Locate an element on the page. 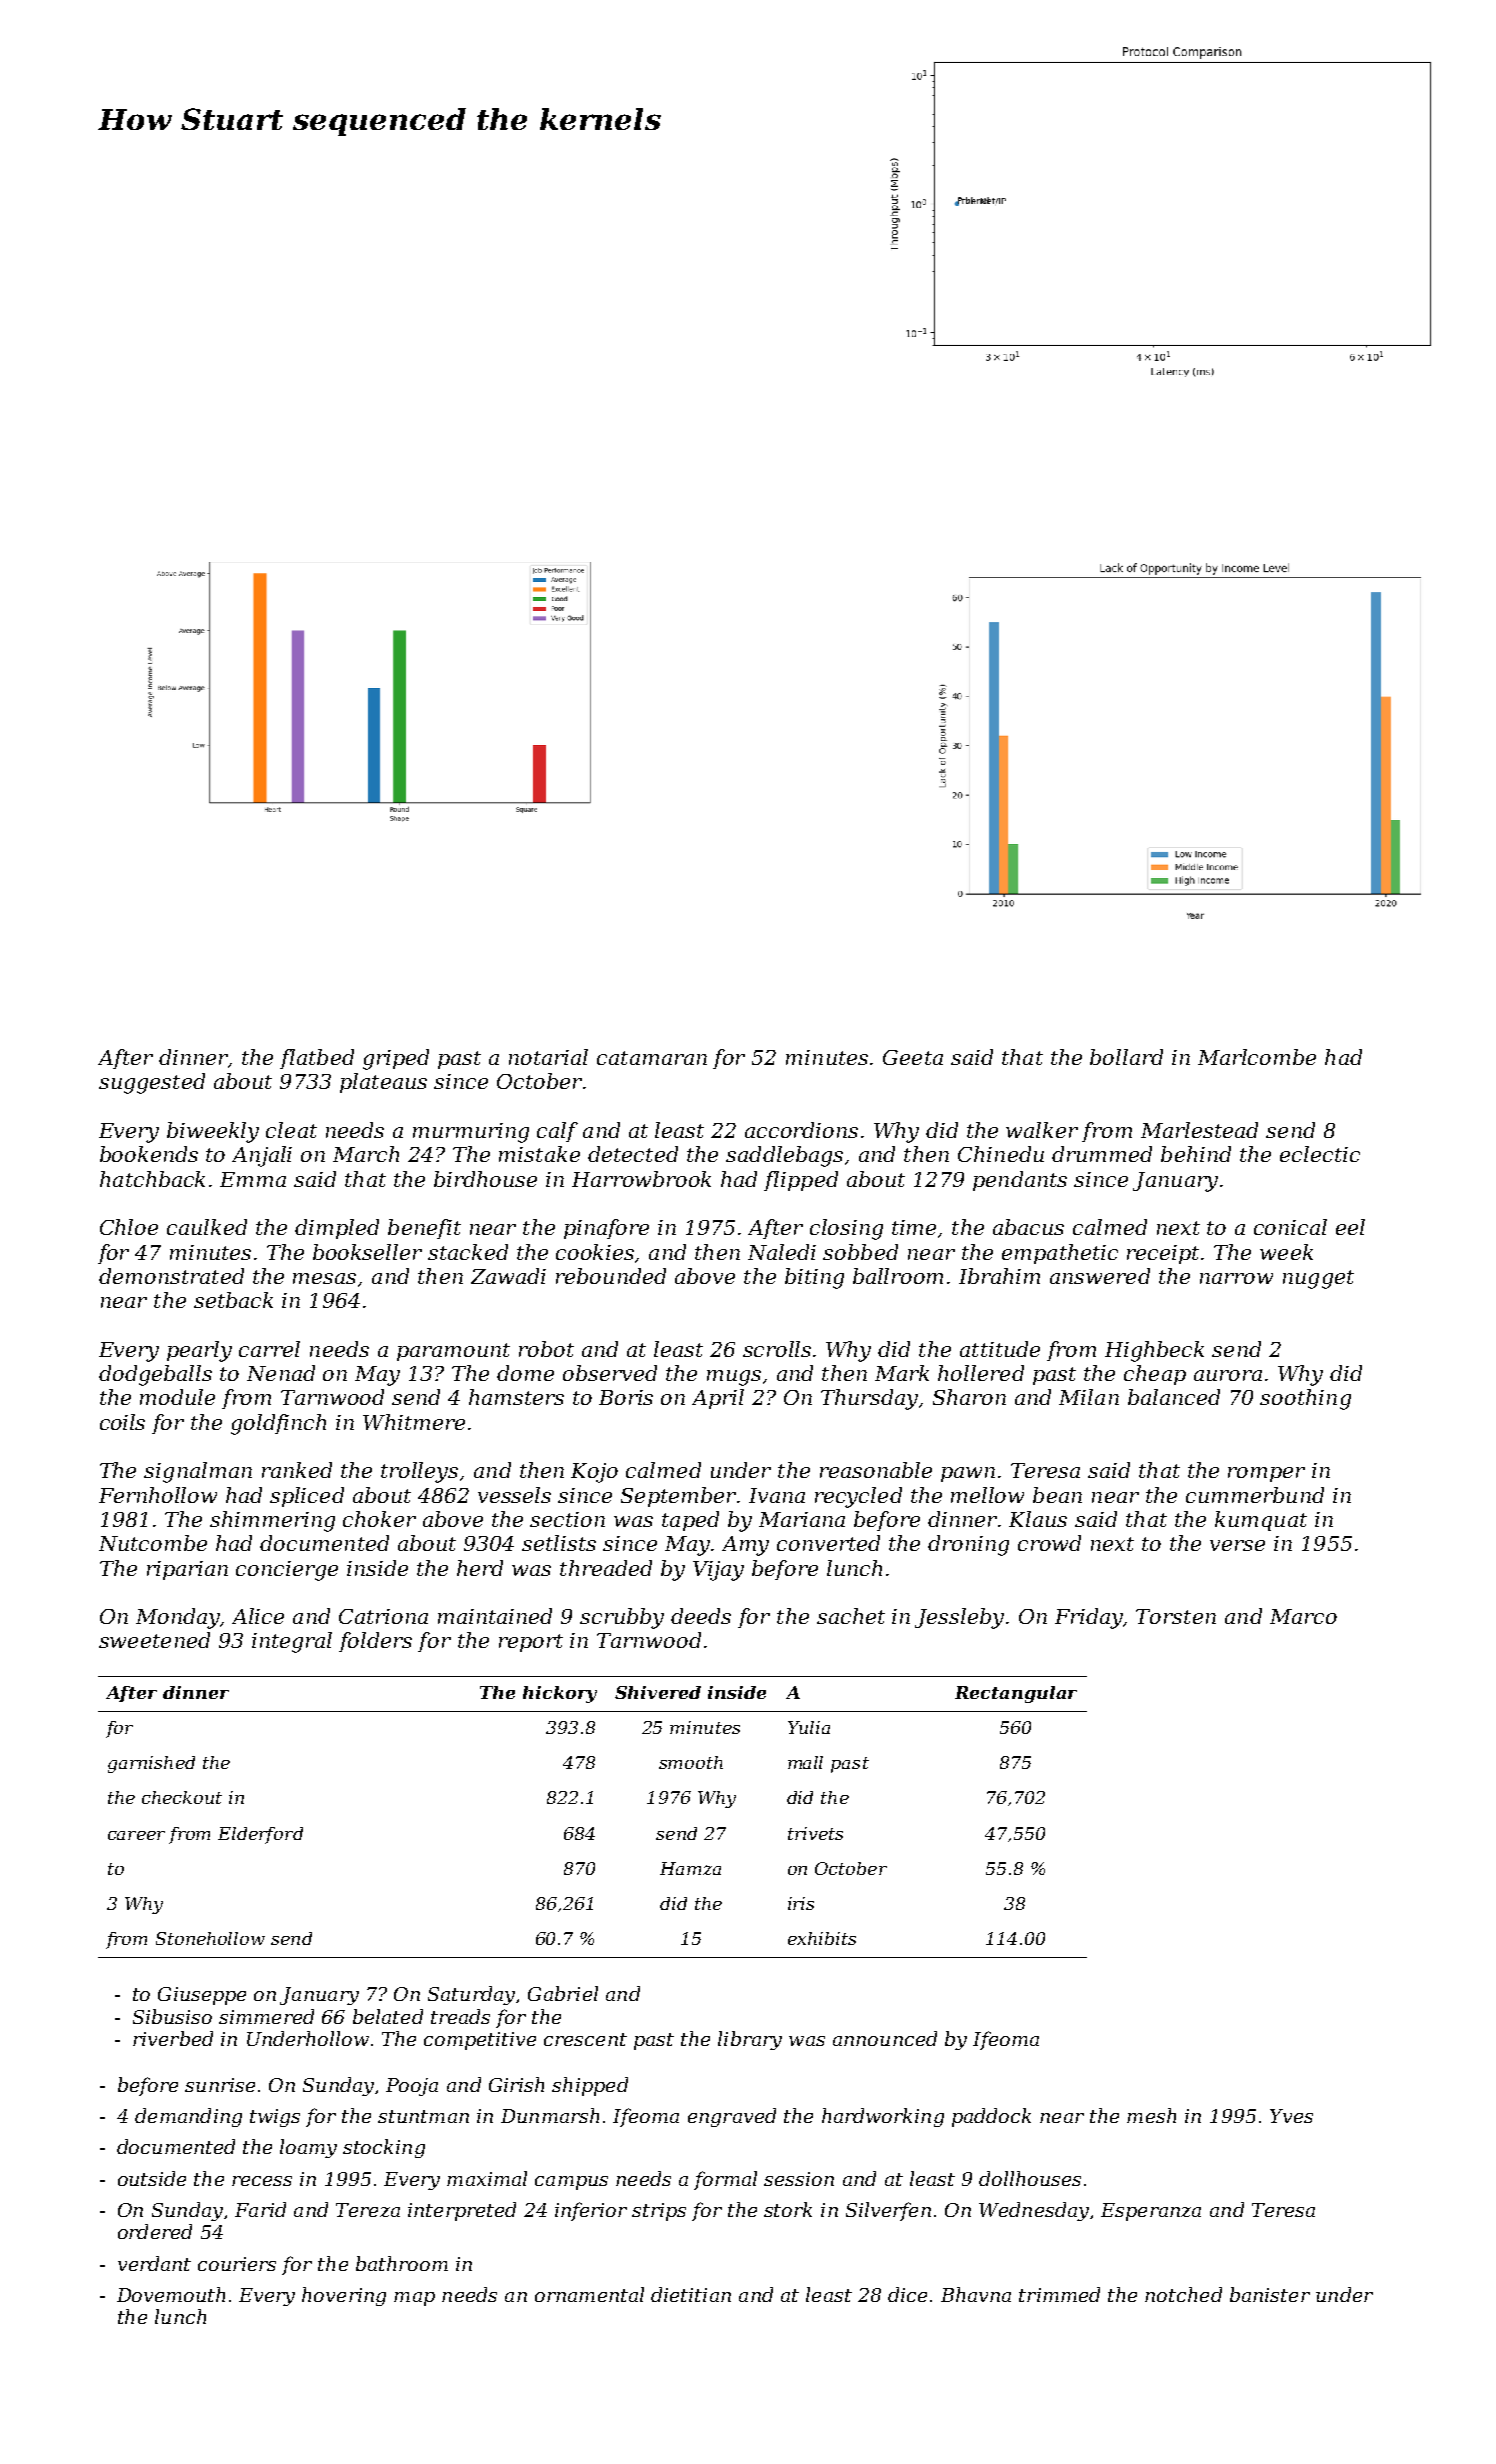 This page has width=1496, height=2464. Milan is located at coordinates (1089, 1397).
